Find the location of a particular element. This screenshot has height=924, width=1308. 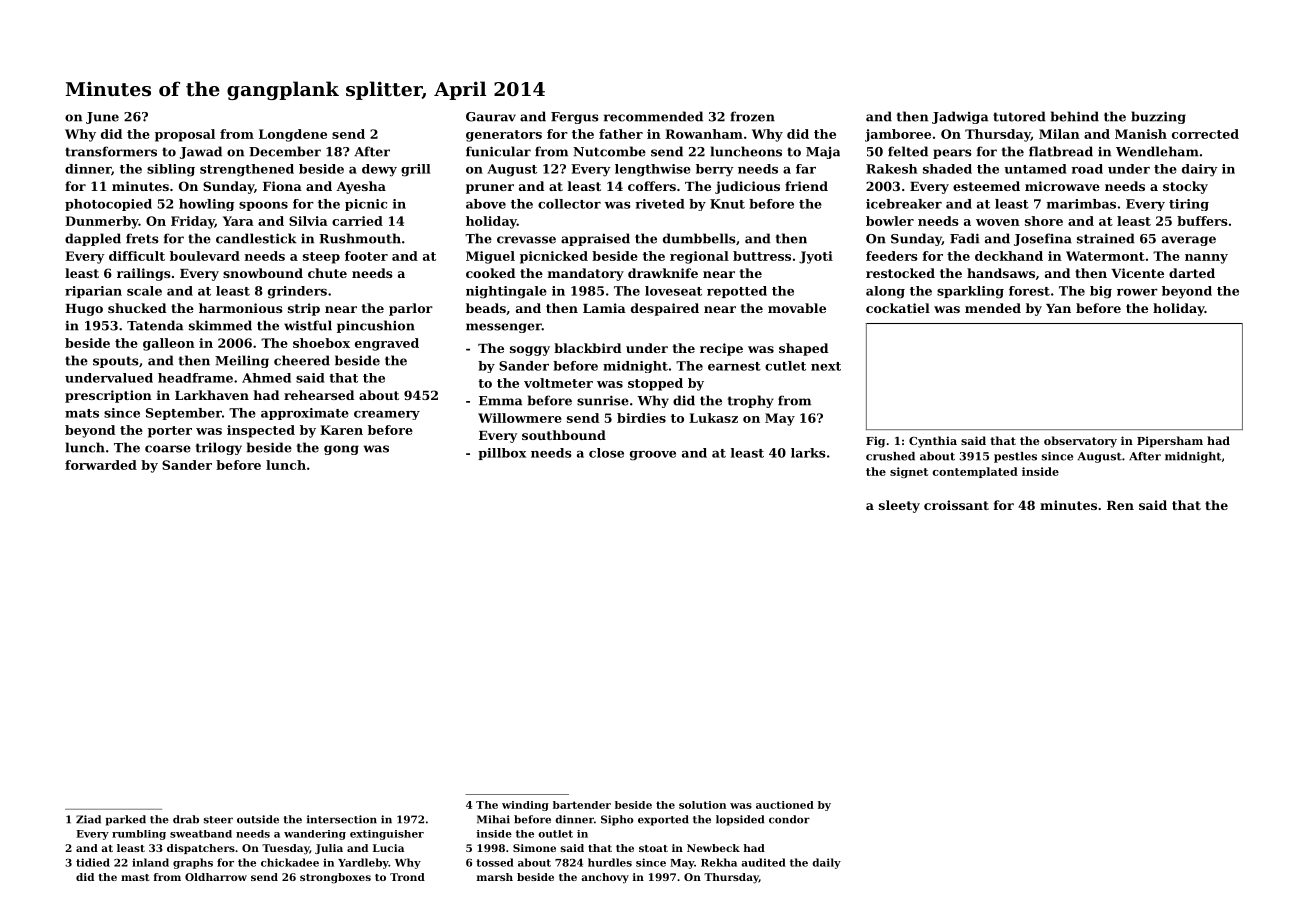

auctioned is located at coordinates (785, 805).
